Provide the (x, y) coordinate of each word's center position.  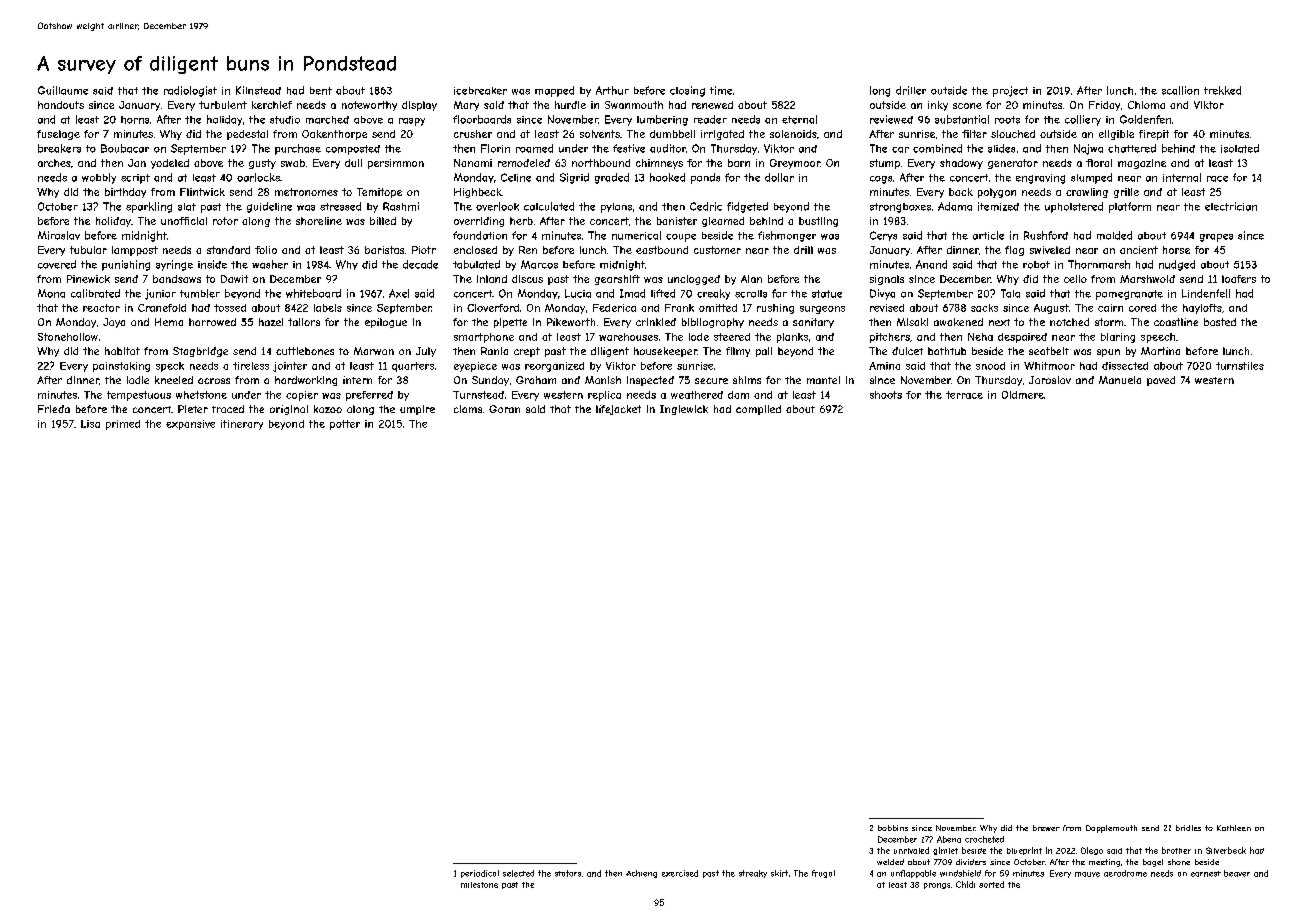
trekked (1222, 90)
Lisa (90, 424)
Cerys (883, 236)
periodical (480, 874)
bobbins (893, 828)
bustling (818, 222)
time (721, 90)
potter (345, 425)
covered (57, 264)
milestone (479, 885)
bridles (1188, 828)
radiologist (190, 91)
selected (518, 873)
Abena (949, 839)
